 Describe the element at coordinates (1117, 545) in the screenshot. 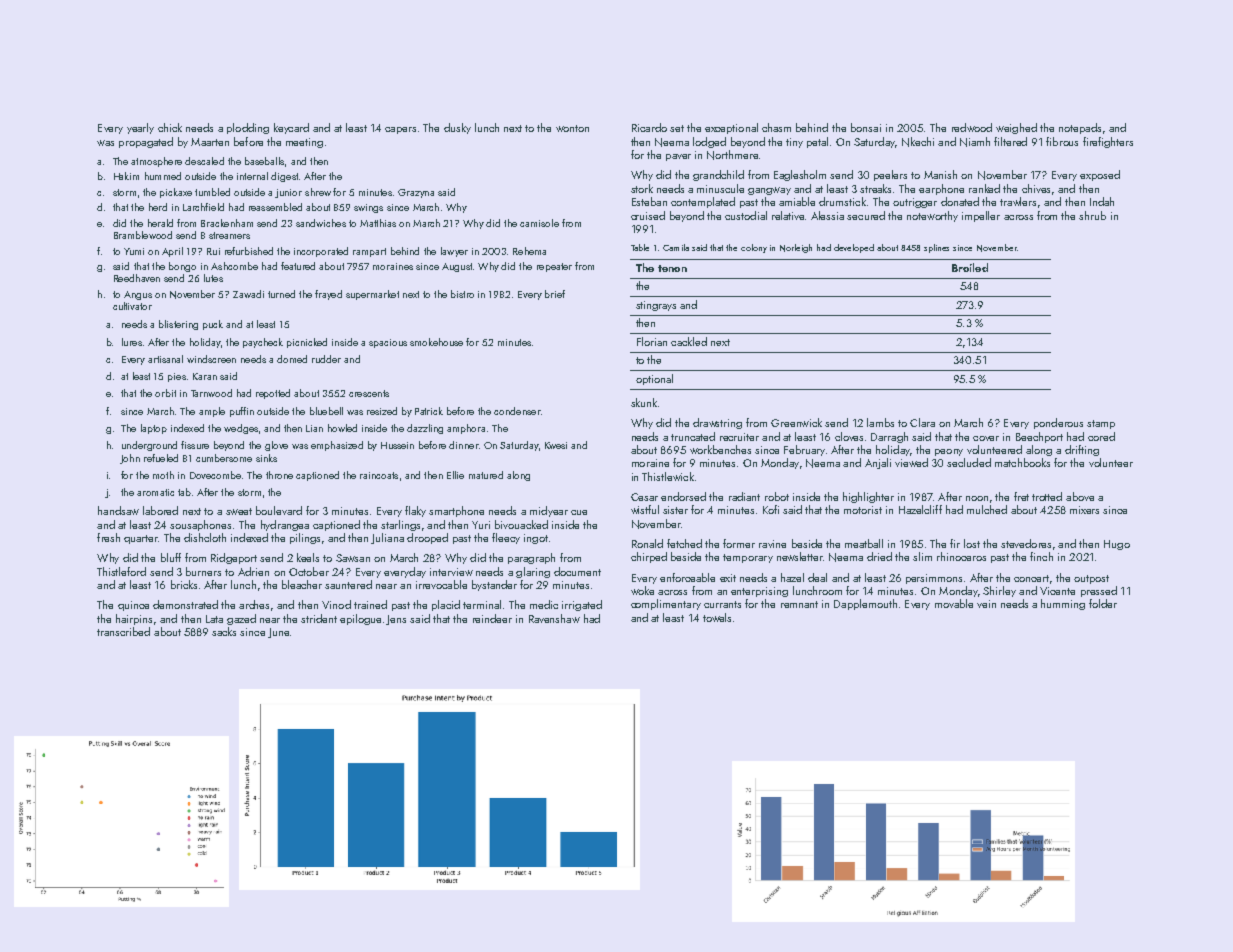

I see `Hugo` at that location.
